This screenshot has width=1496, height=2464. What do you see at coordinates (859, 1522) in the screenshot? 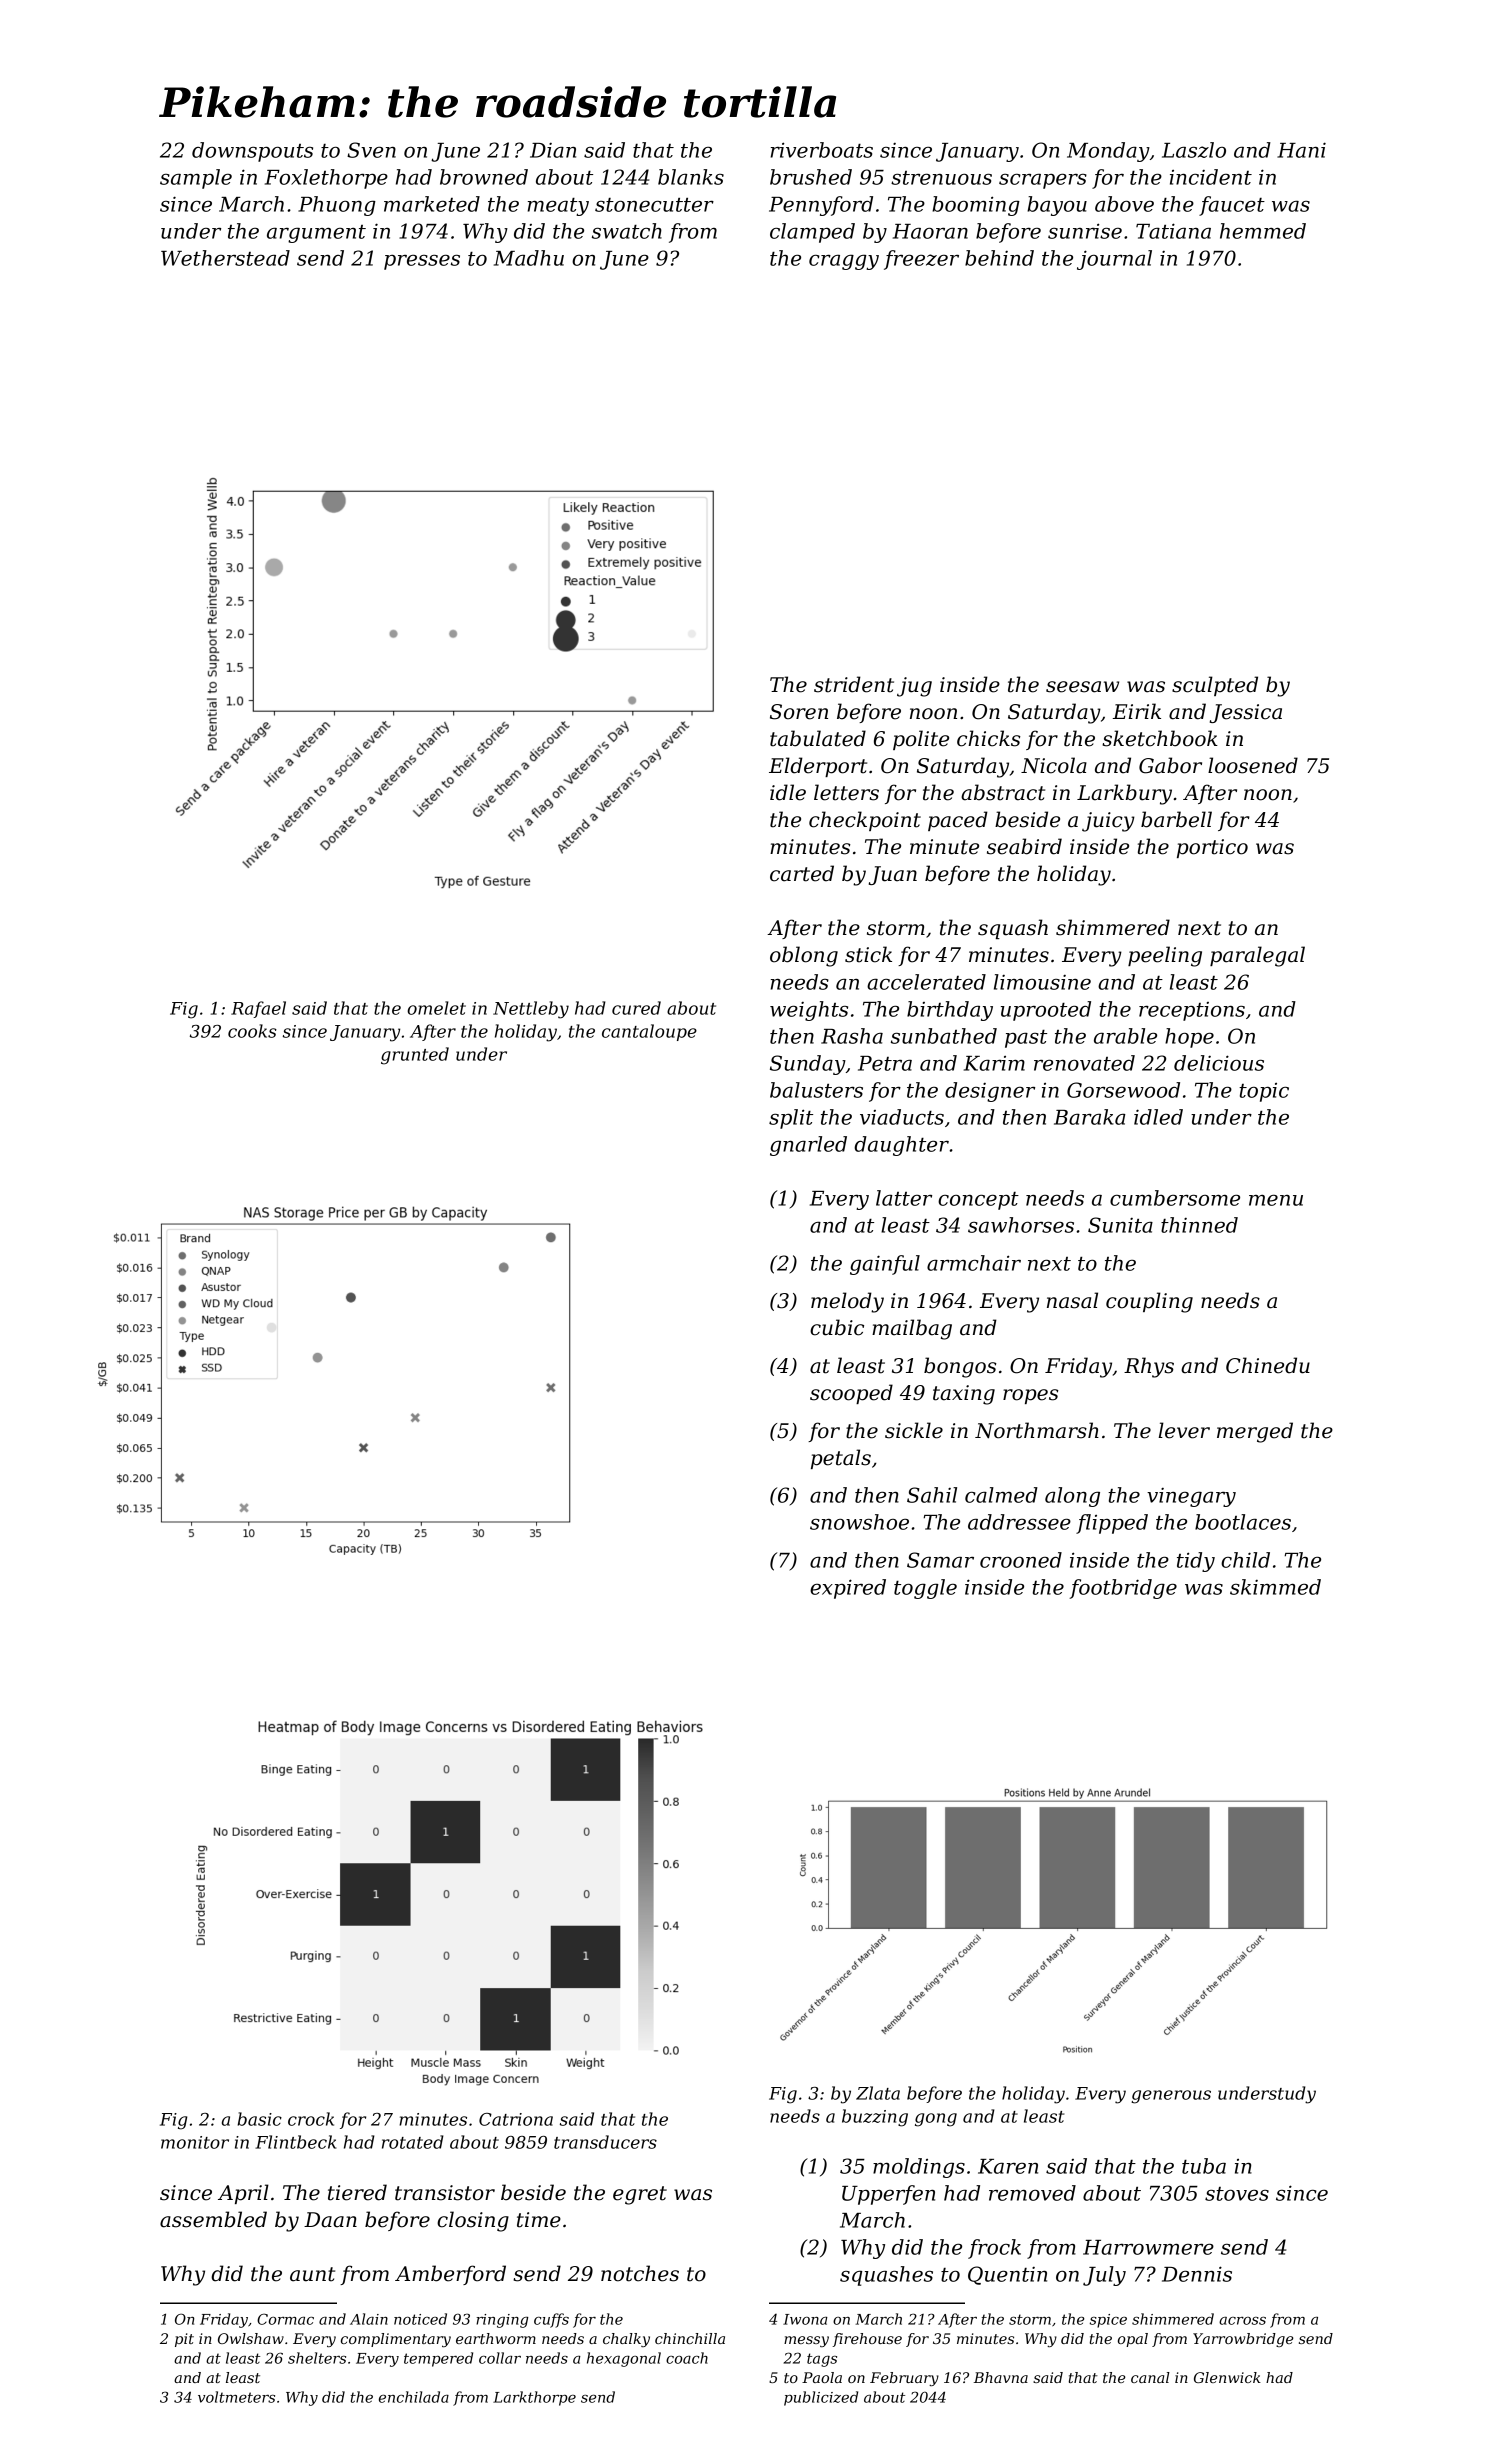
I see `snowshoe` at bounding box center [859, 1522].
